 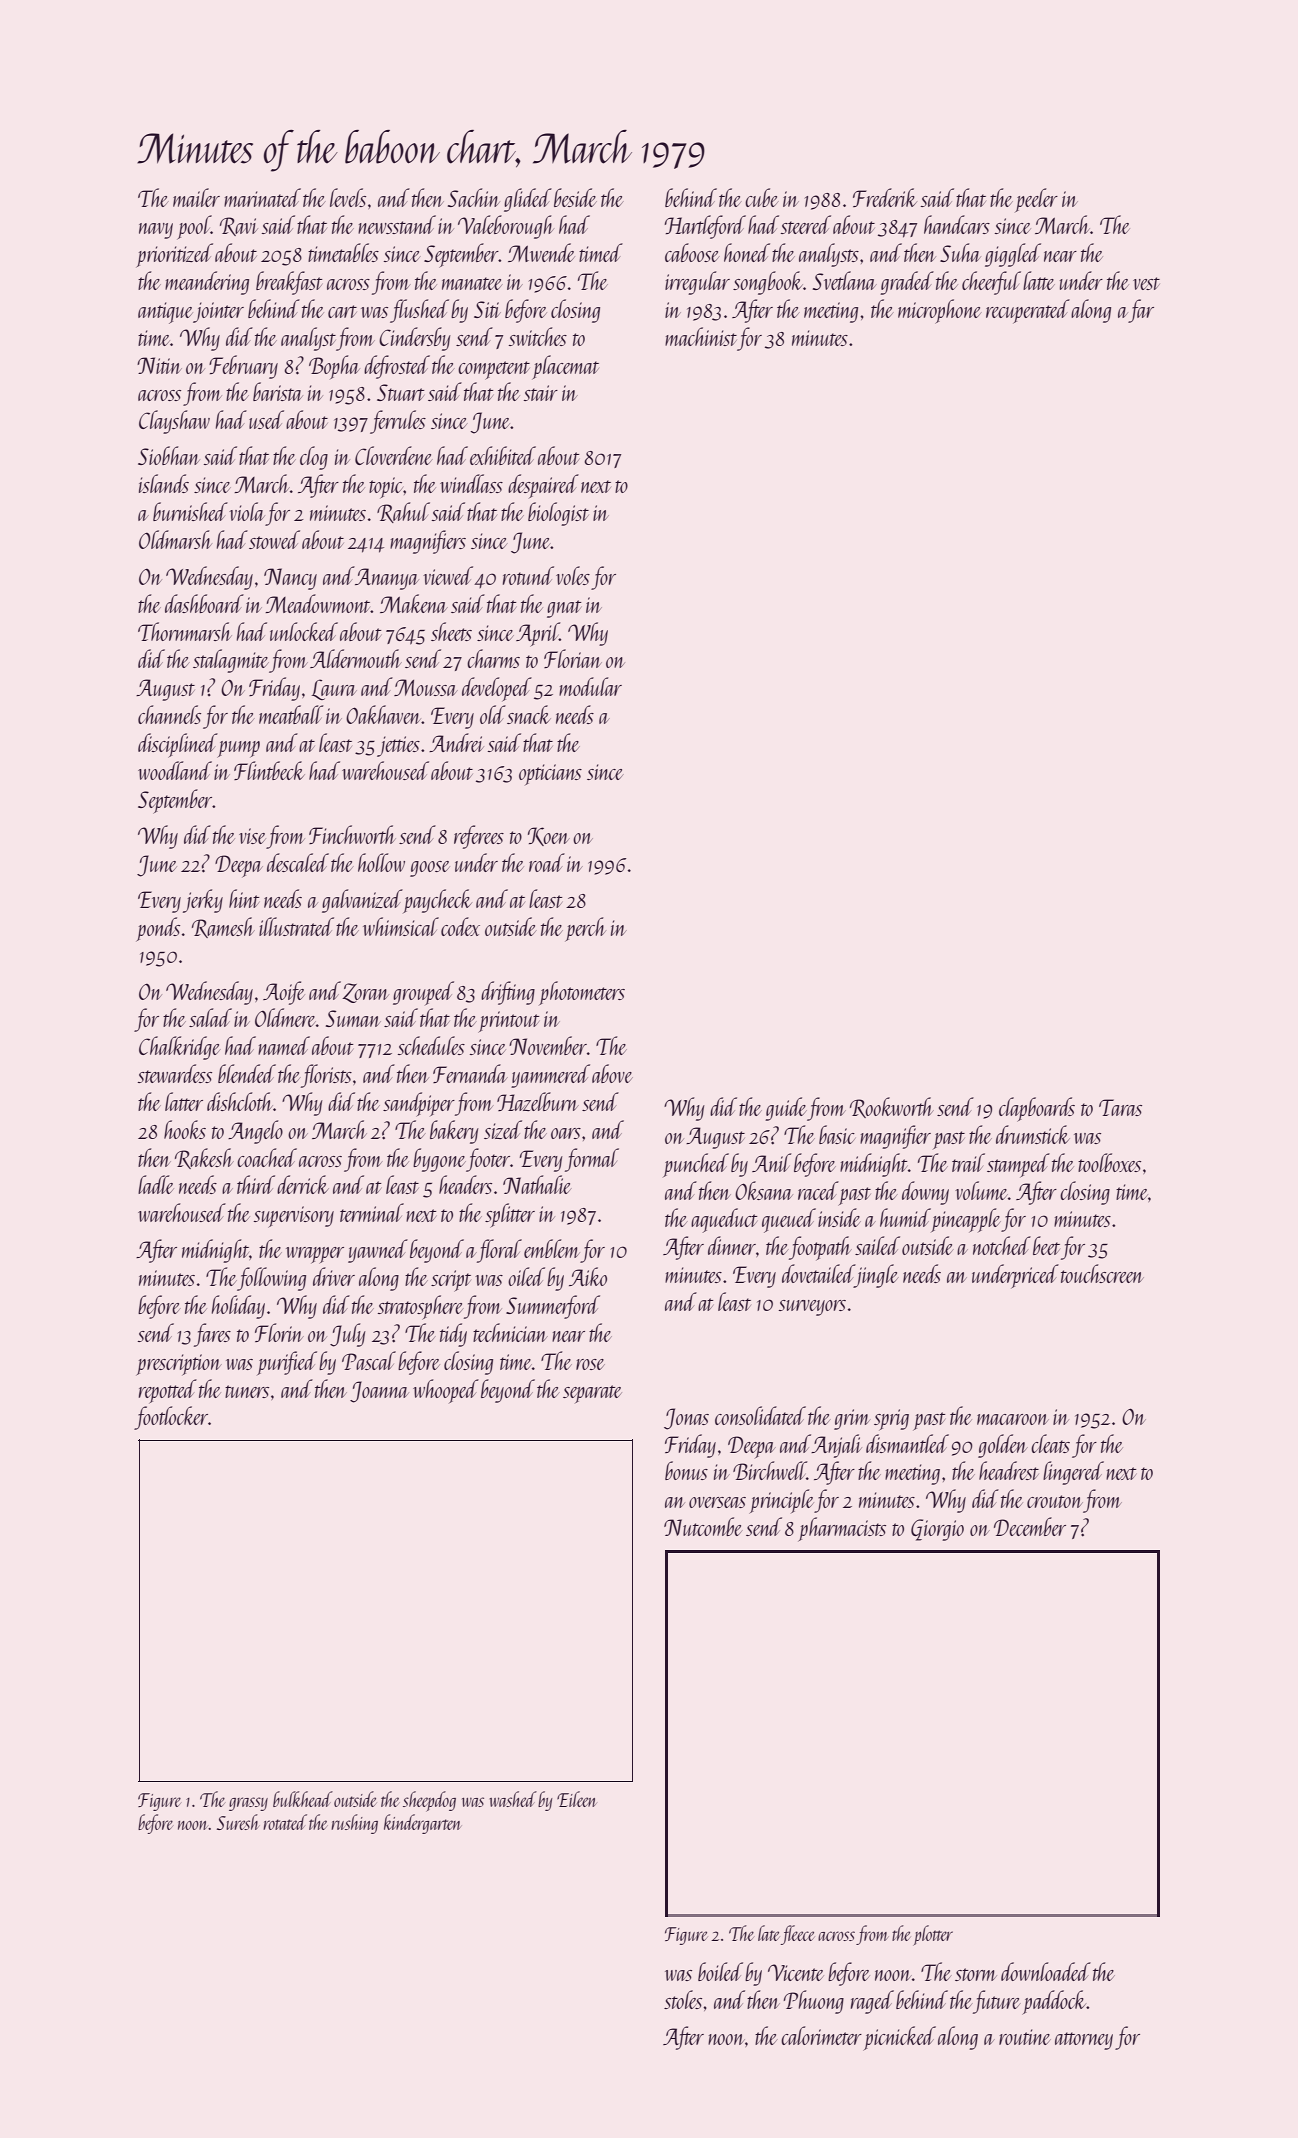 What do you see at coordinates (398, 422) in the document?
I see `ferrules` at bounding box center [398, 422].
